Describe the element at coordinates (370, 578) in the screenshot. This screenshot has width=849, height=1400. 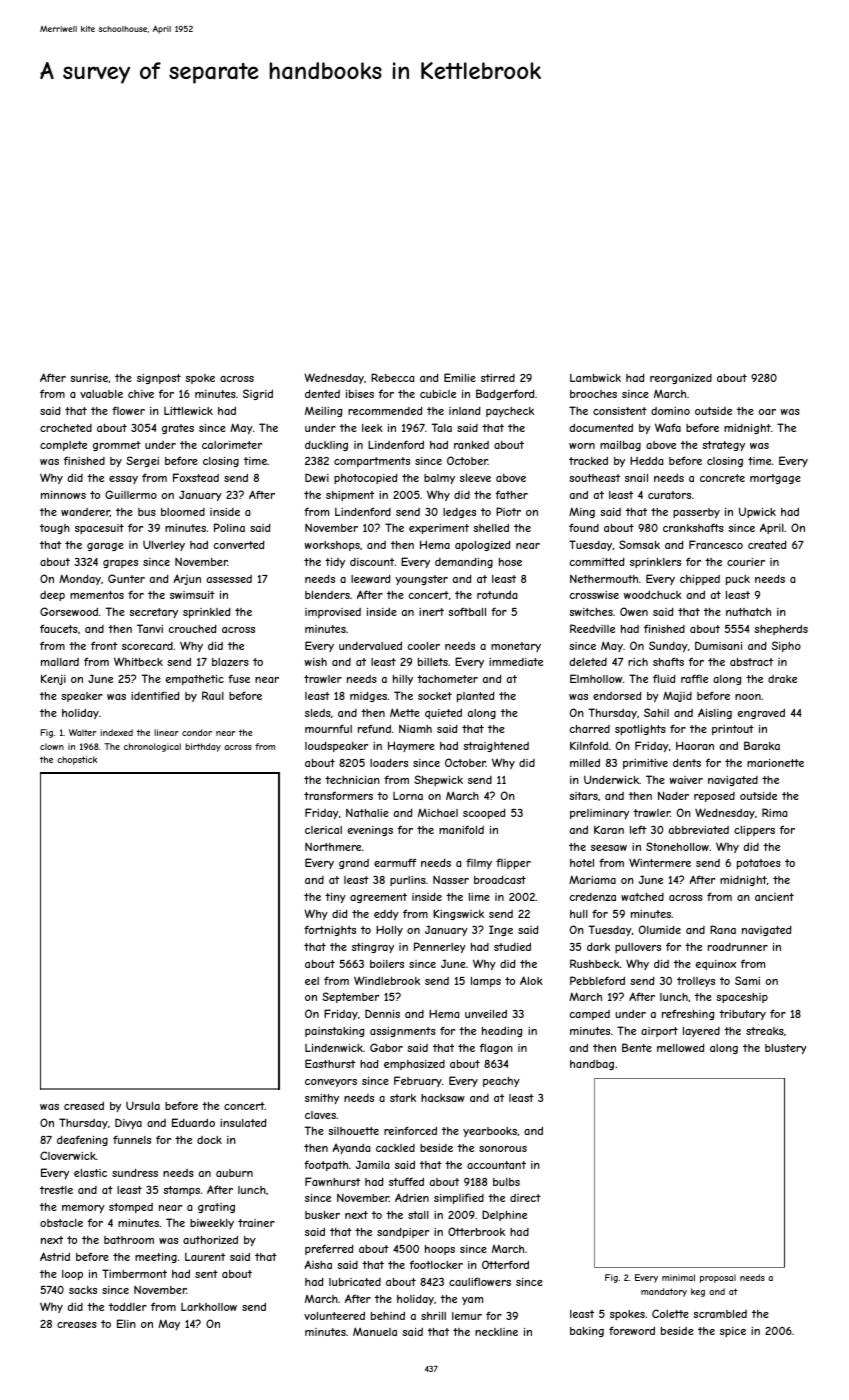
I see `leeward` at that location.
